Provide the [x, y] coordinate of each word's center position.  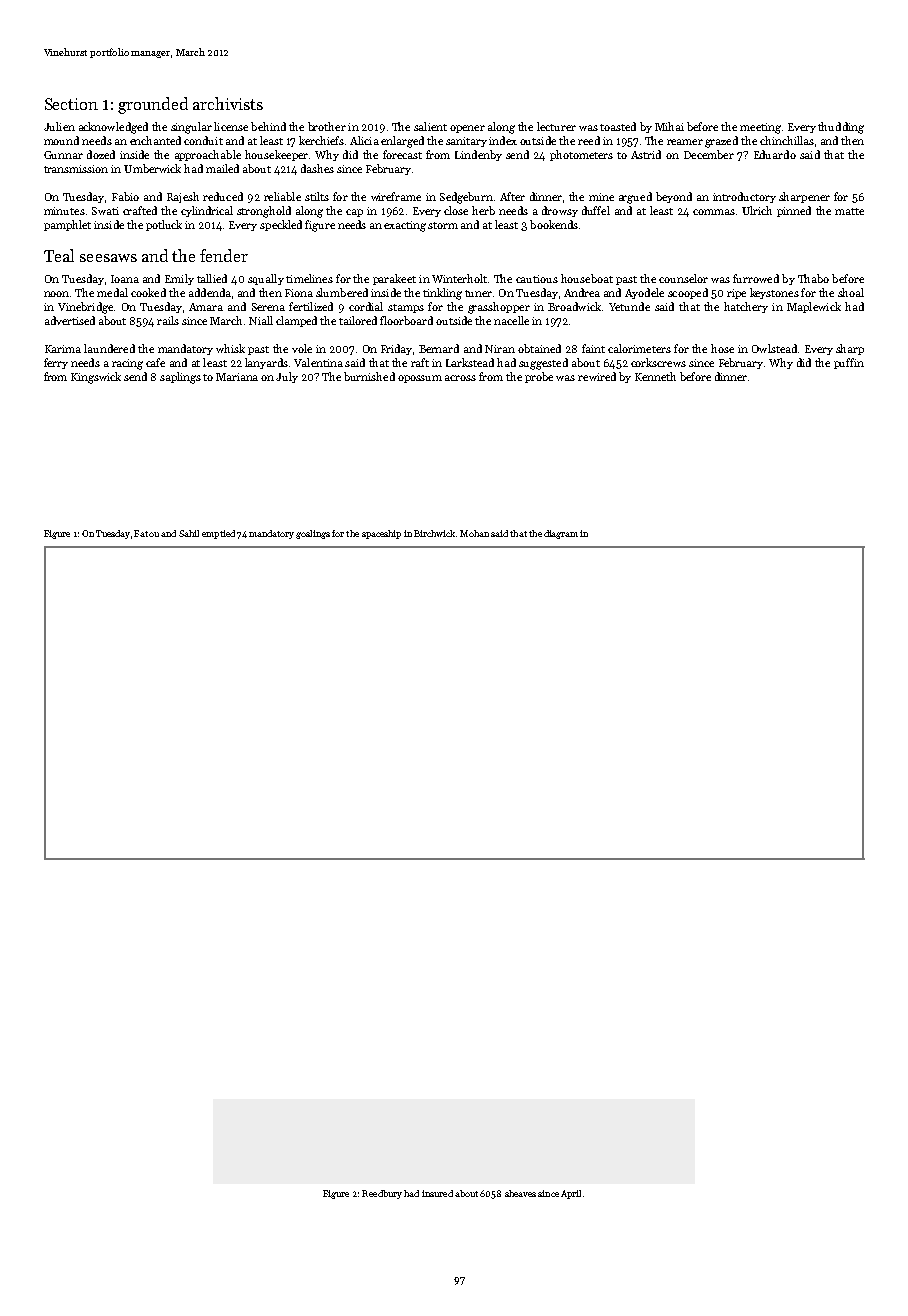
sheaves [520, 1193]
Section [71, 104]
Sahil [189, 533]
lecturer [556, 126]
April [571, 1194]
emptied [218, 534]
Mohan [474, 533]
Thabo [813, 278]
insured [437, 1193]
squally [266, 279]
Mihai [669, 126]
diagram [561, 534]
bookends [554, 224]
